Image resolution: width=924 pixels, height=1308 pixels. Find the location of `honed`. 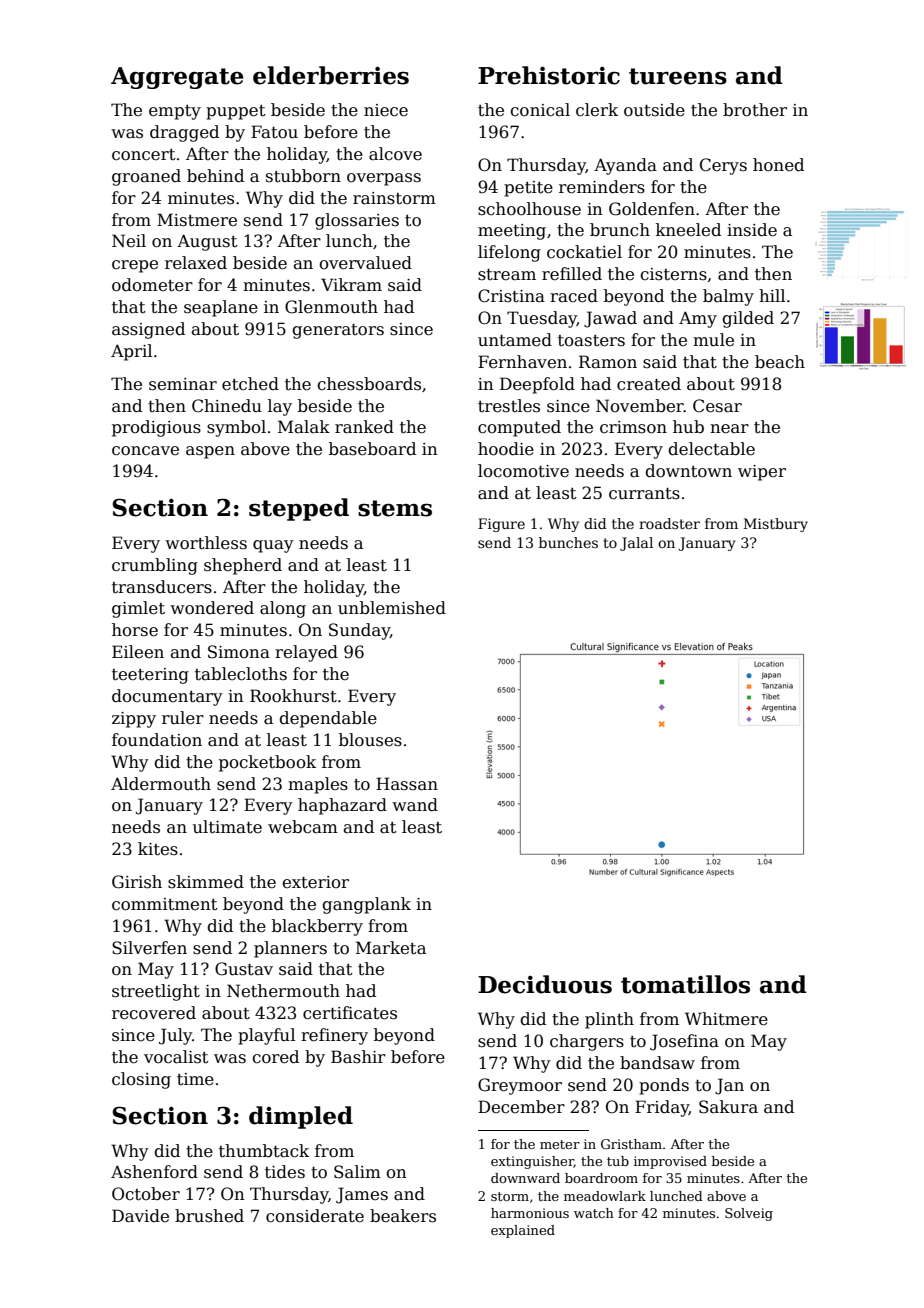

honed is located at coordinates (778, 165).
